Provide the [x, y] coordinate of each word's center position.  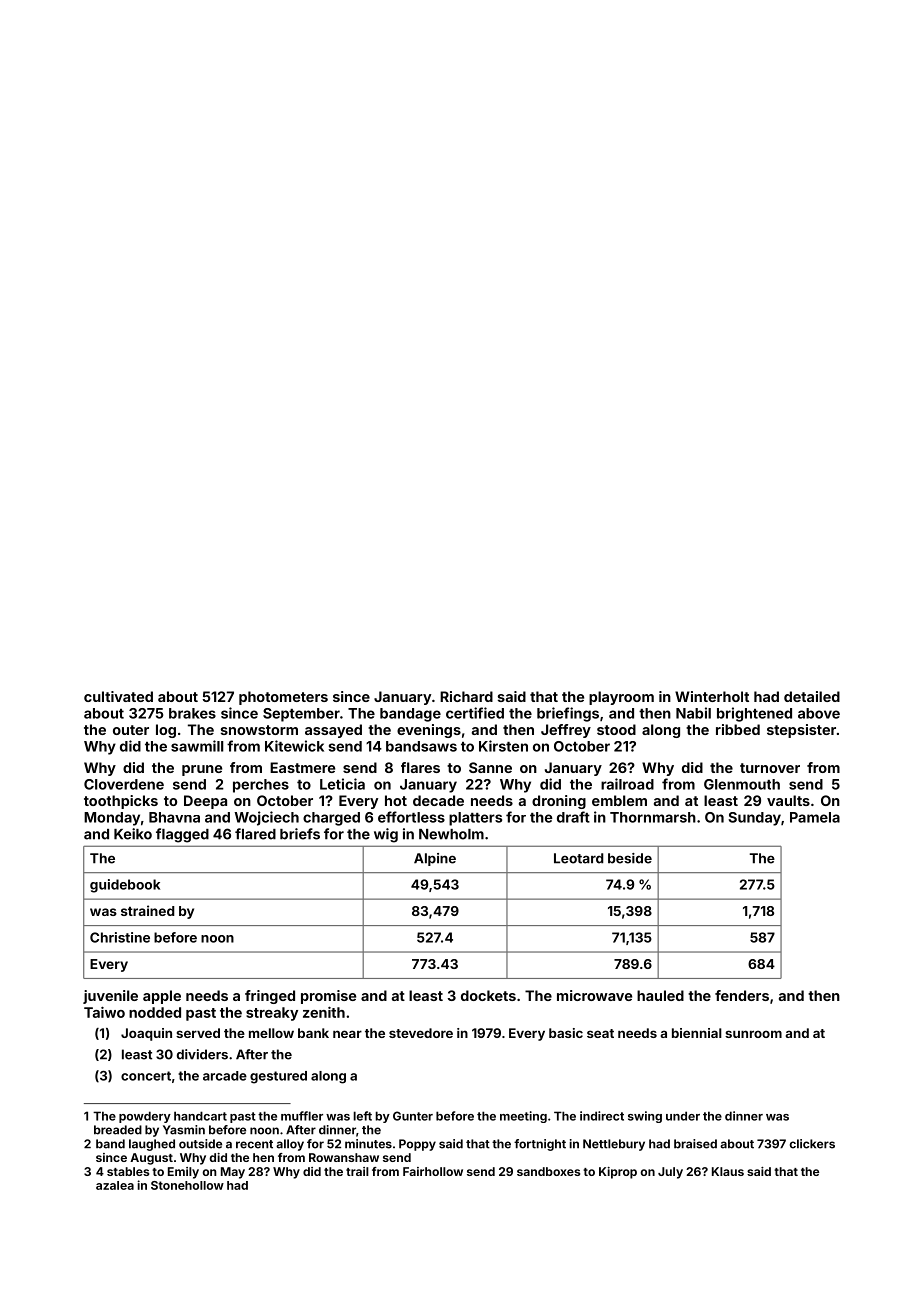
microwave [594, 995]
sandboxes [548, 1171]
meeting [523, 1117]
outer [131, 730]
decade [438, 800]
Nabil [693, 713]
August [151, 1159]
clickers [812, 1144]
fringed [270, 997]
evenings [429, 731]
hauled [660, 995]
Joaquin [146, 1034]
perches [261, 786]
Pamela [815, 817]
